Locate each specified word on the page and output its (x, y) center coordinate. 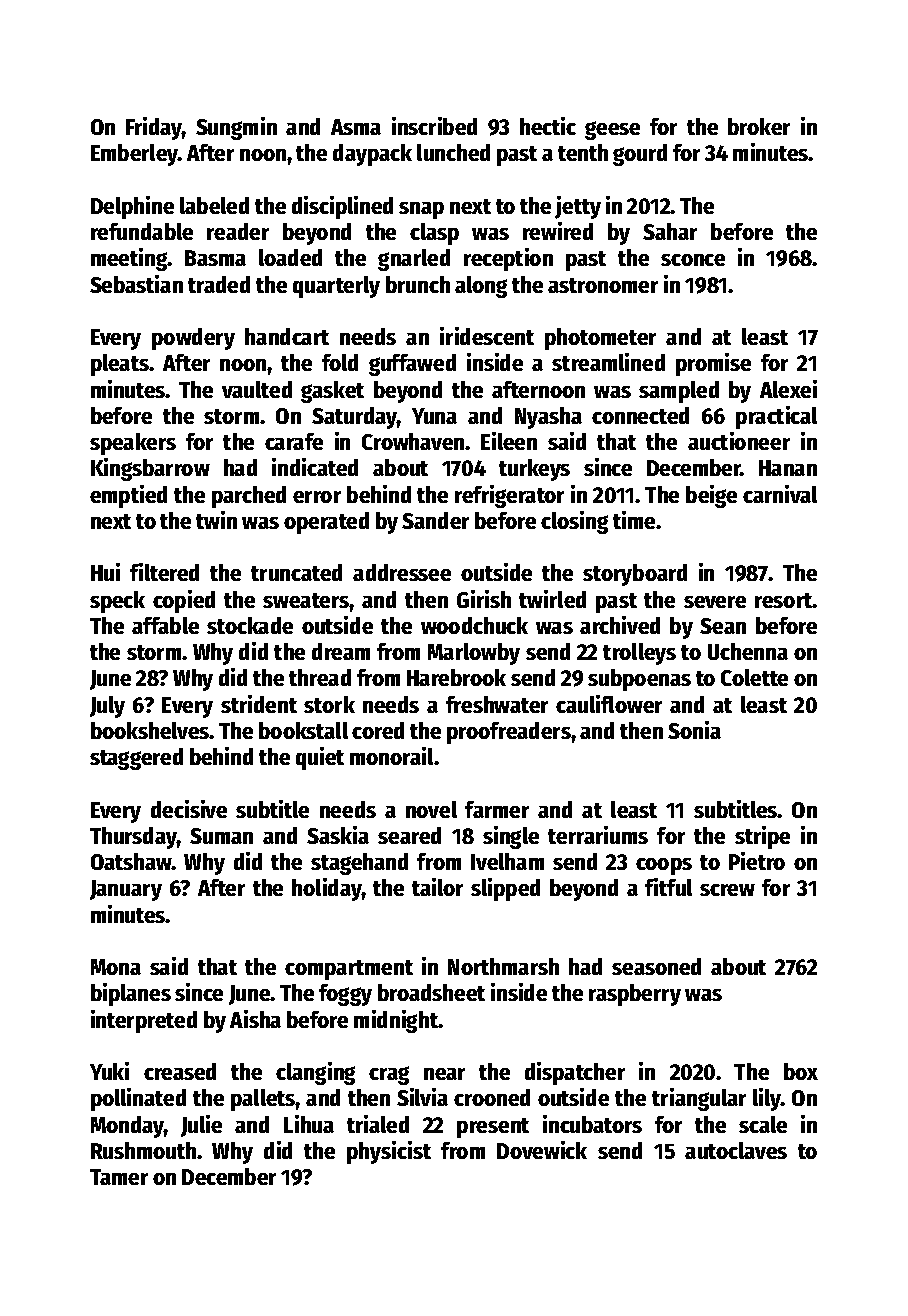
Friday (154, 128)
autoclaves (736, 1150)
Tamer (119, 1177)
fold (340, 362)
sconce (693, 260)
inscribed (434, 126)
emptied (128, 496)
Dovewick (542, 1150)
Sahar (670, 231)
